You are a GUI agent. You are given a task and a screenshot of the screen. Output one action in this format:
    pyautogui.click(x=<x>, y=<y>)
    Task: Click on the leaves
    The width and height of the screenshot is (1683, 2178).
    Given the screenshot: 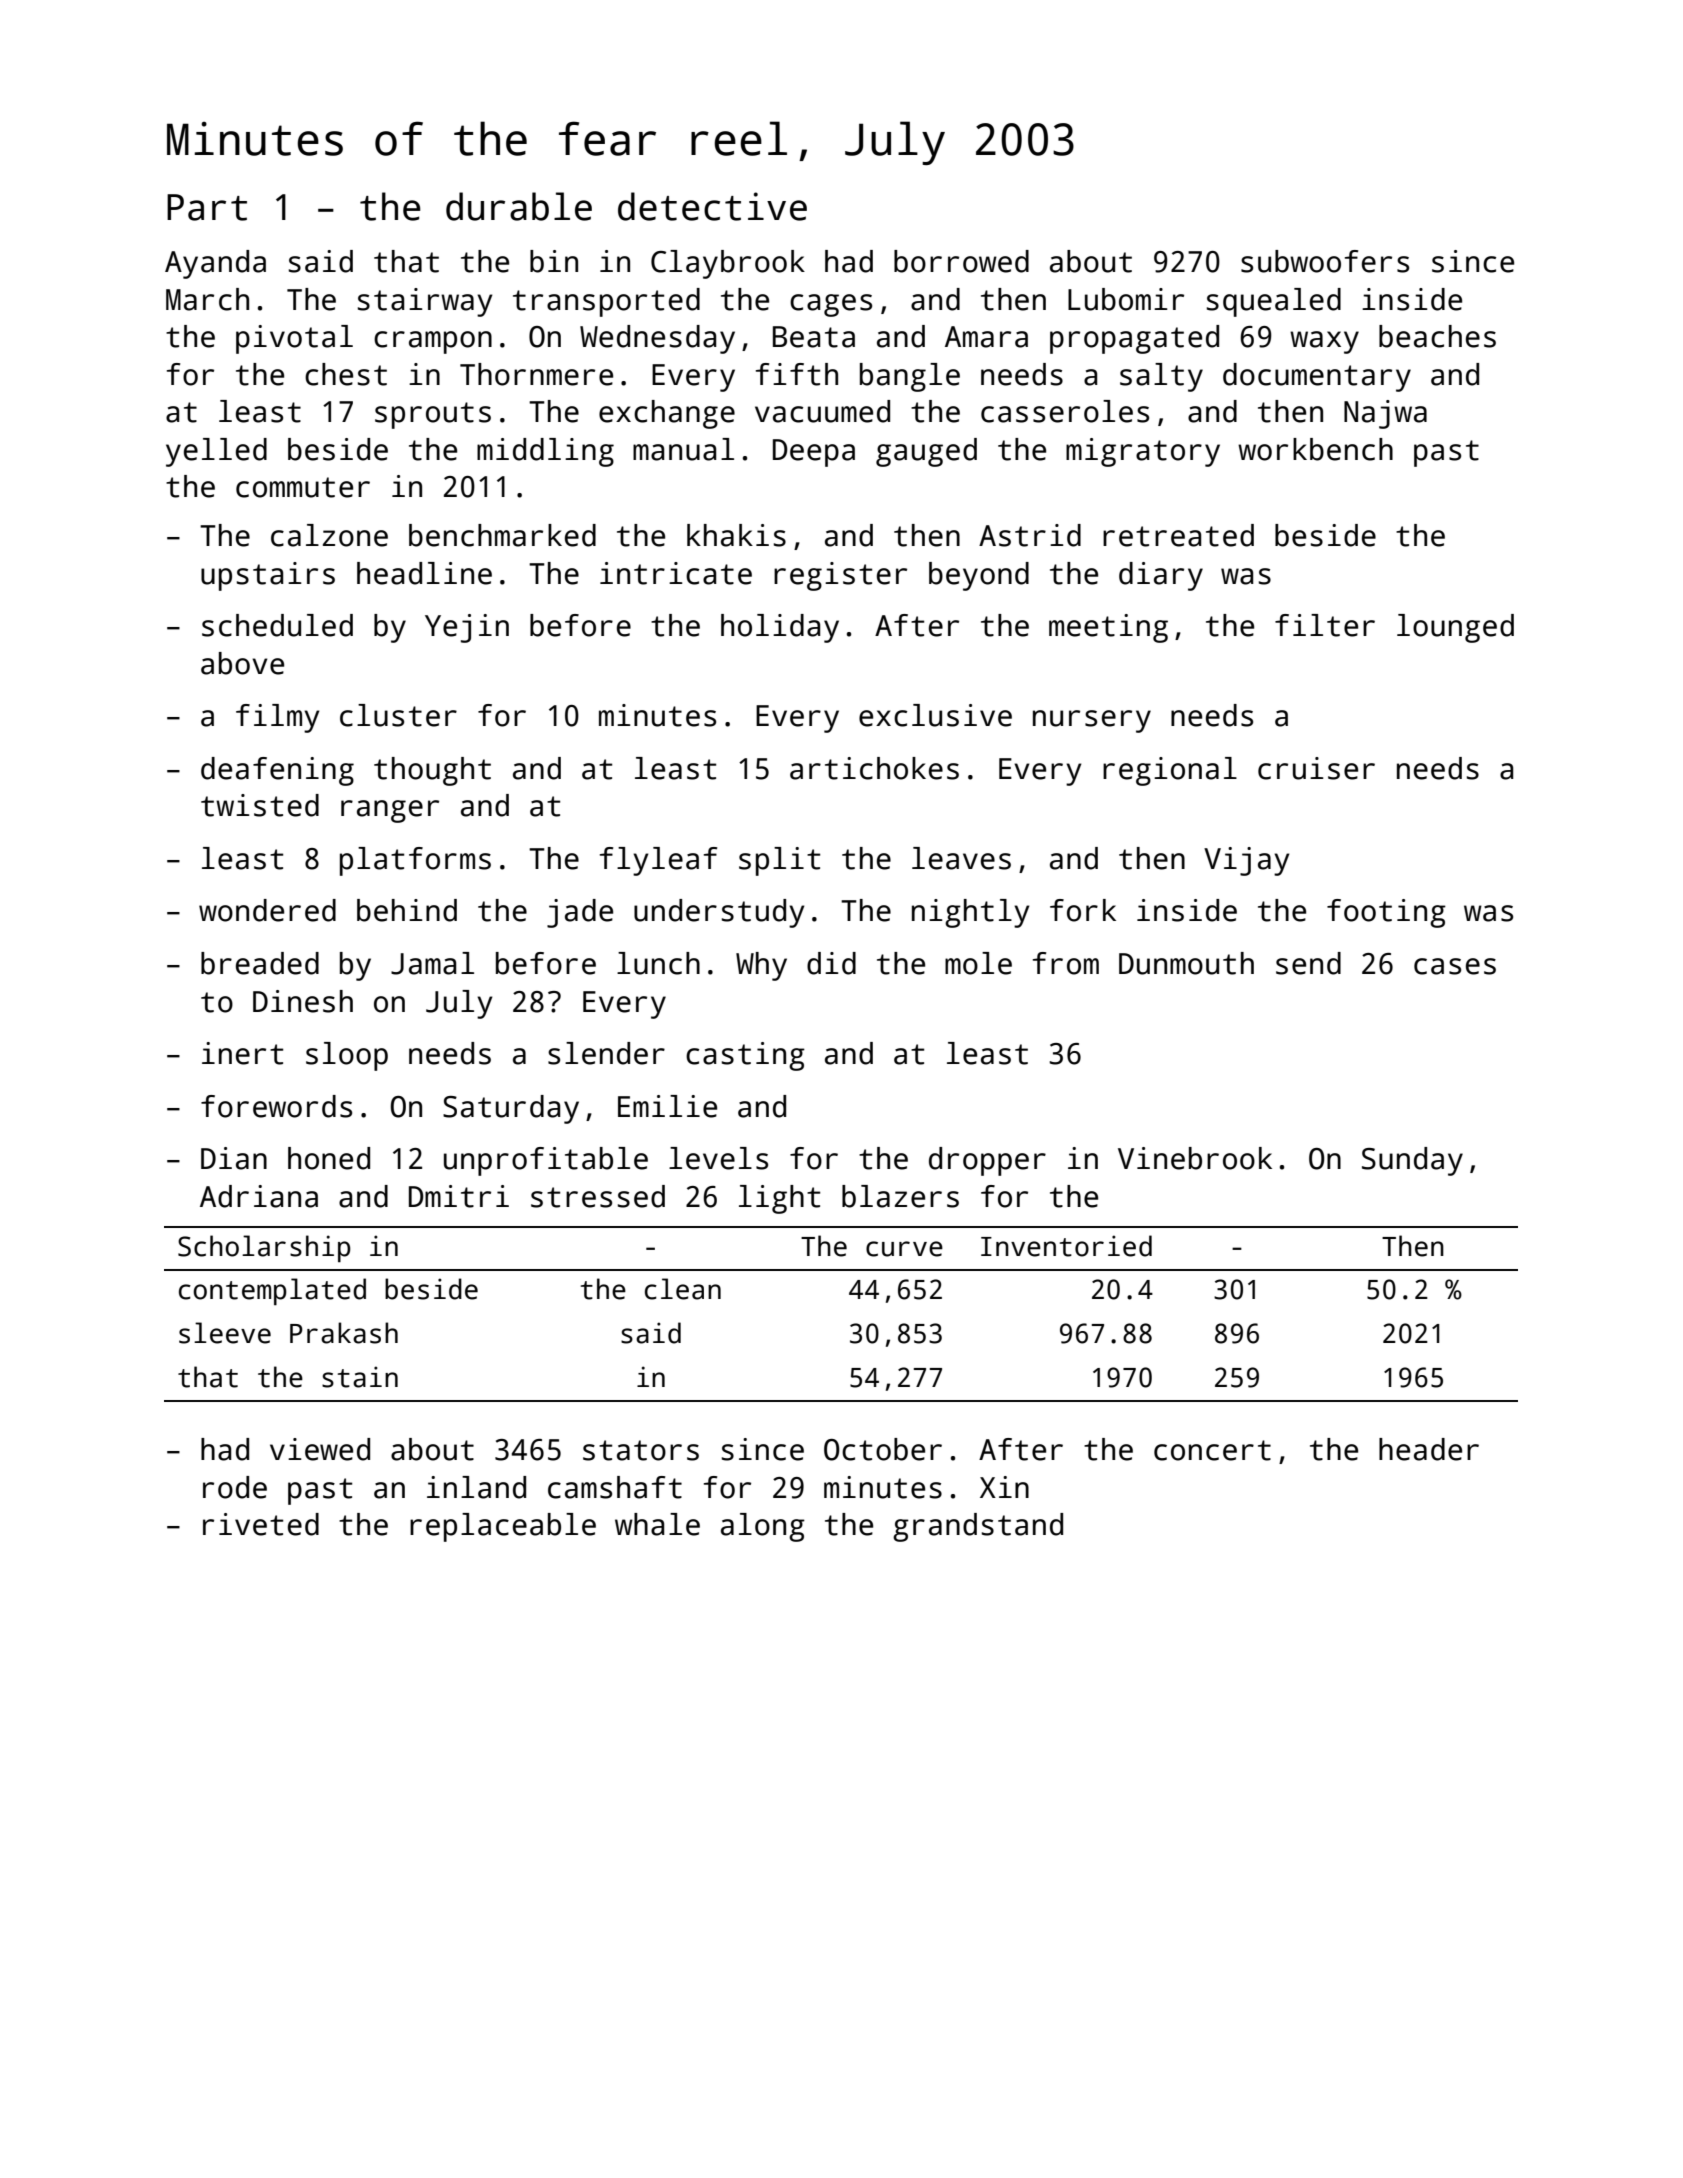 What is the action you would take?
    pyautogui.click(x=961, y=858)
